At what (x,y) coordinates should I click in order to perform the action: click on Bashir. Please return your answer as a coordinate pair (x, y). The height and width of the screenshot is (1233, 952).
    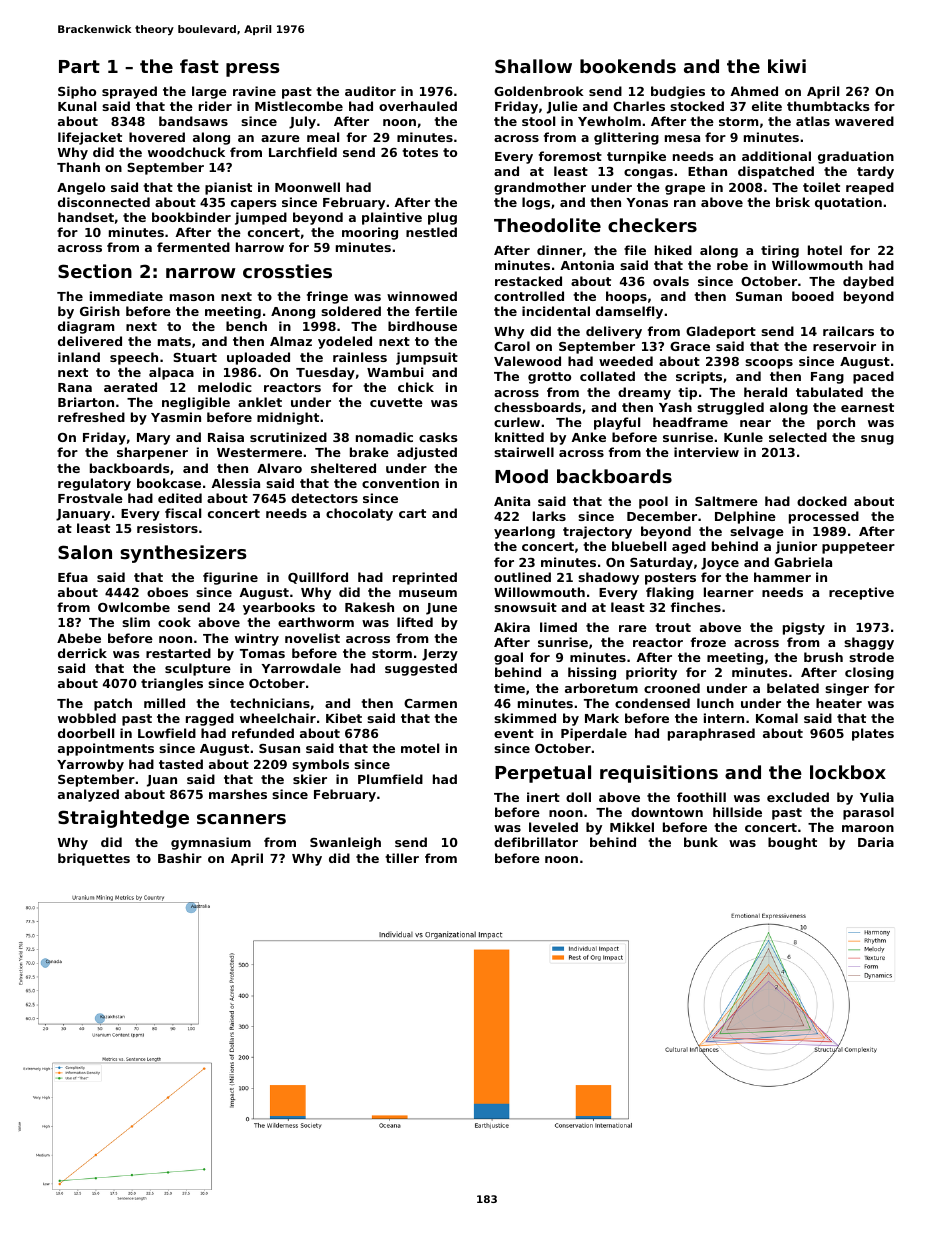
    Looking at the image, I should click on (180, 858).
